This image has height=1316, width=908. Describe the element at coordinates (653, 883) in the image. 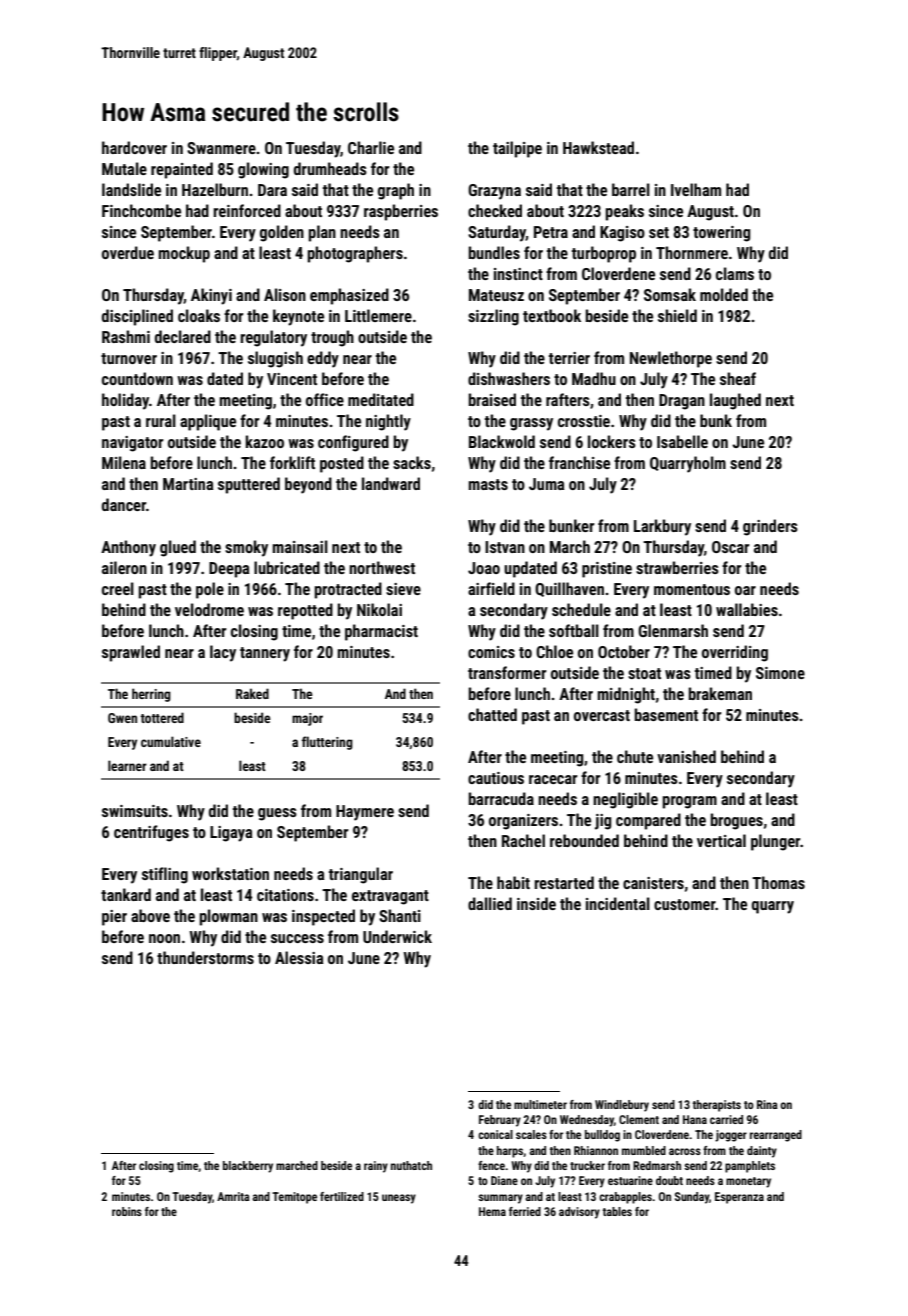

I see `canisters` at that location.
